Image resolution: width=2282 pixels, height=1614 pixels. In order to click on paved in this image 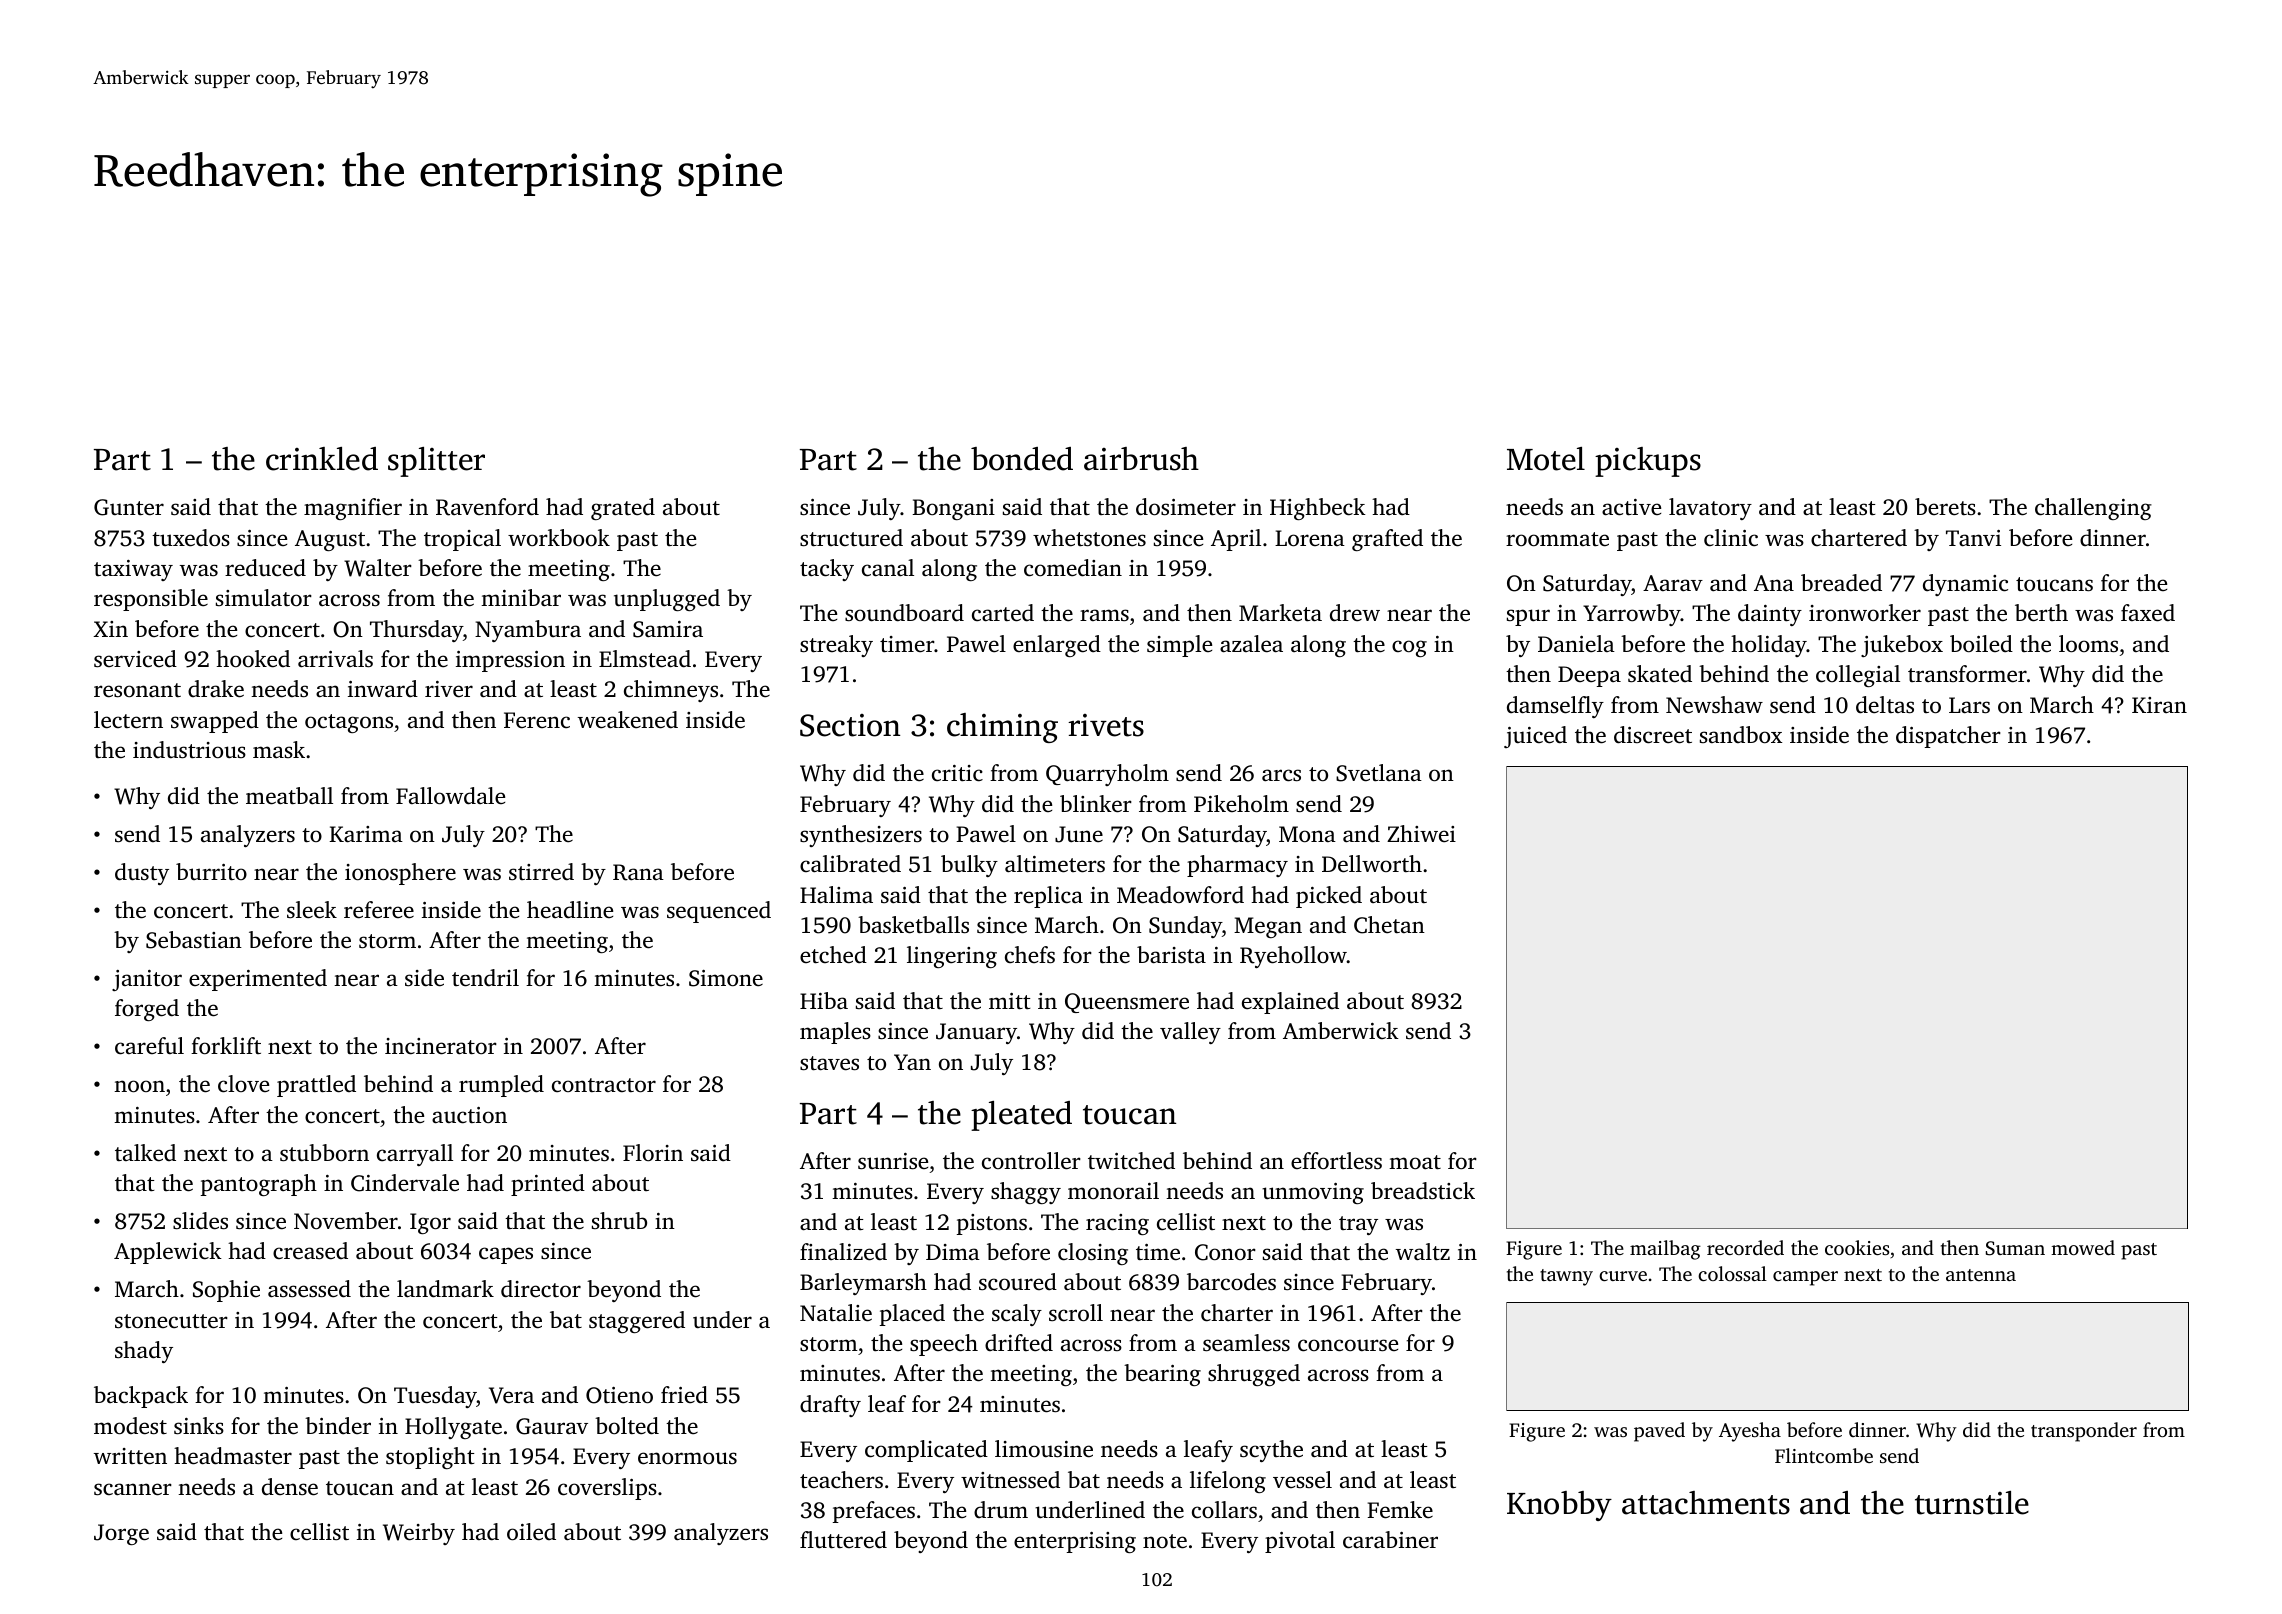, I will do `click(1659, 1432)`.
